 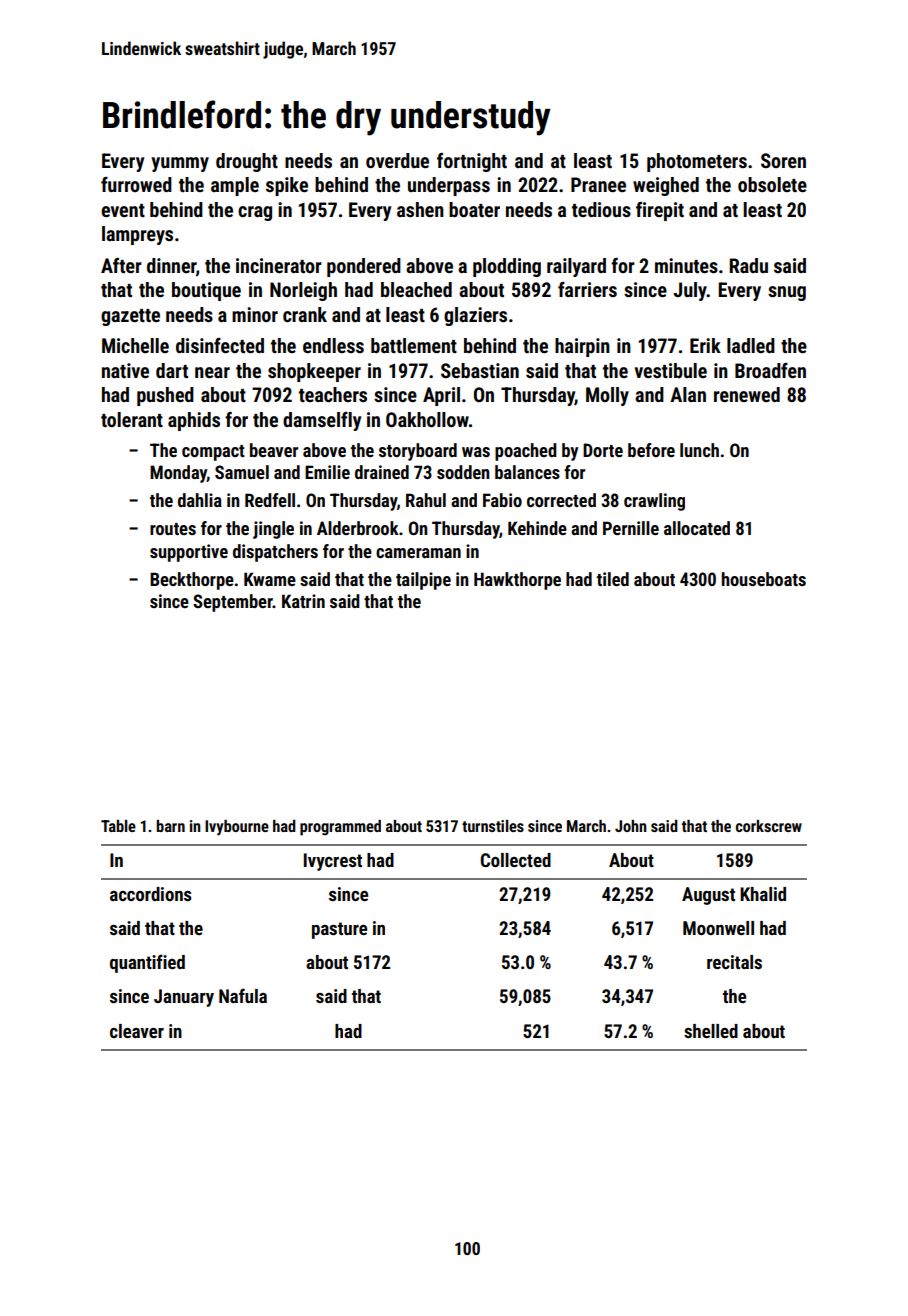 What do you see at coordinates (516, 860) in the document?
I see `Collected` at bounding box center [516, 860].
